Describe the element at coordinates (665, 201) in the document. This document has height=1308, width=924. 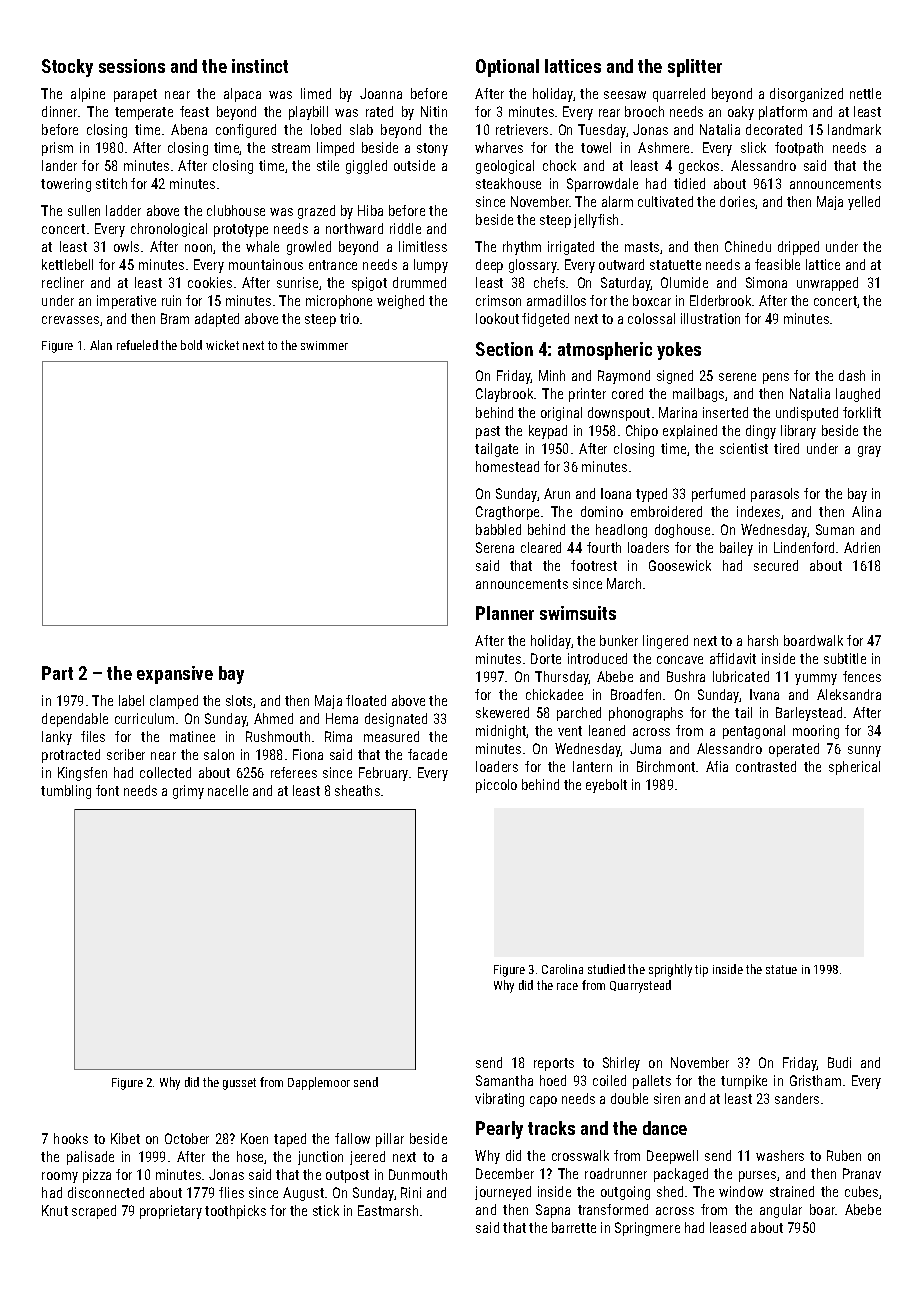
I see `cultivated` at that location.
